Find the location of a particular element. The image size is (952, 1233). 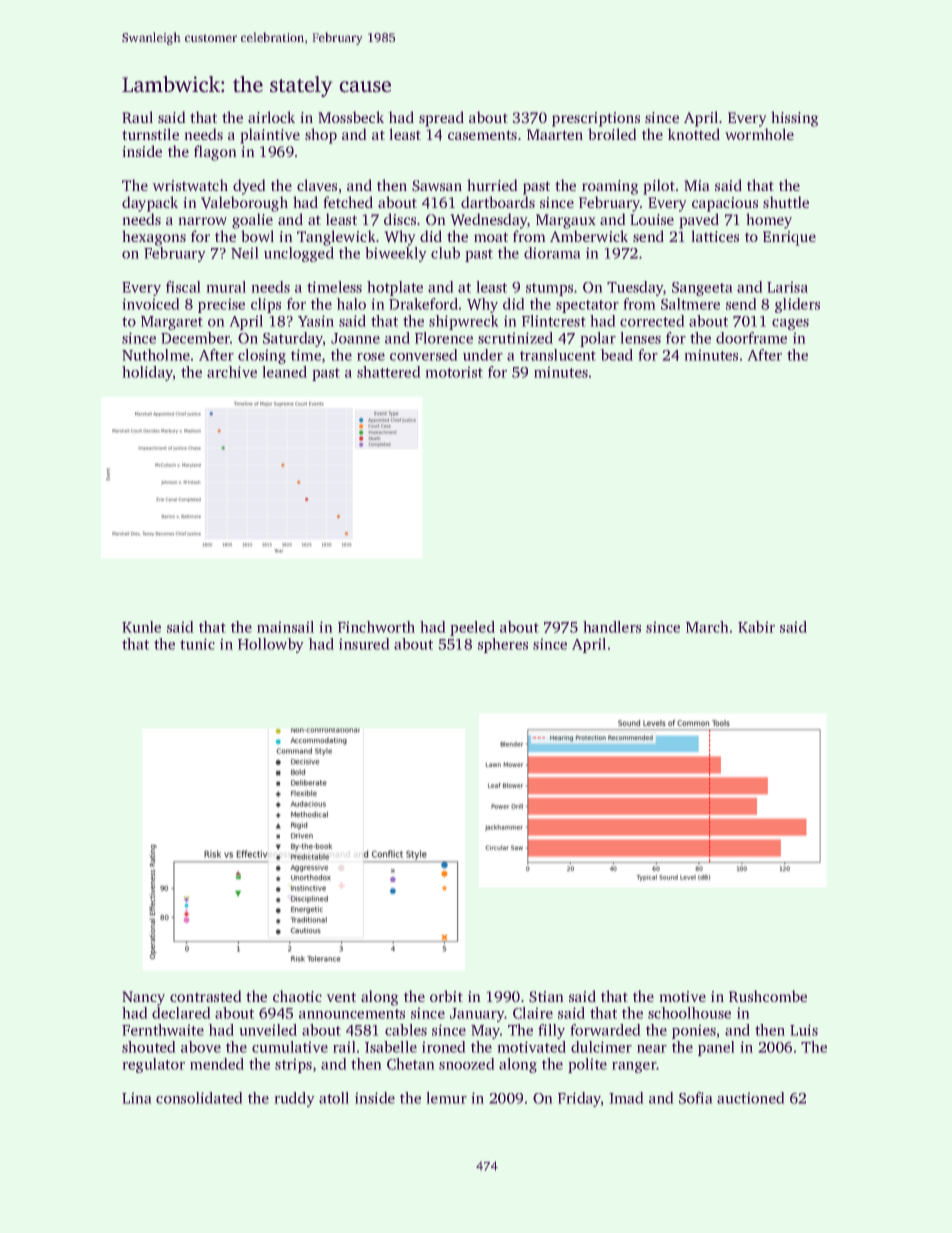

Kunle is located at coordinates (141, 627).
